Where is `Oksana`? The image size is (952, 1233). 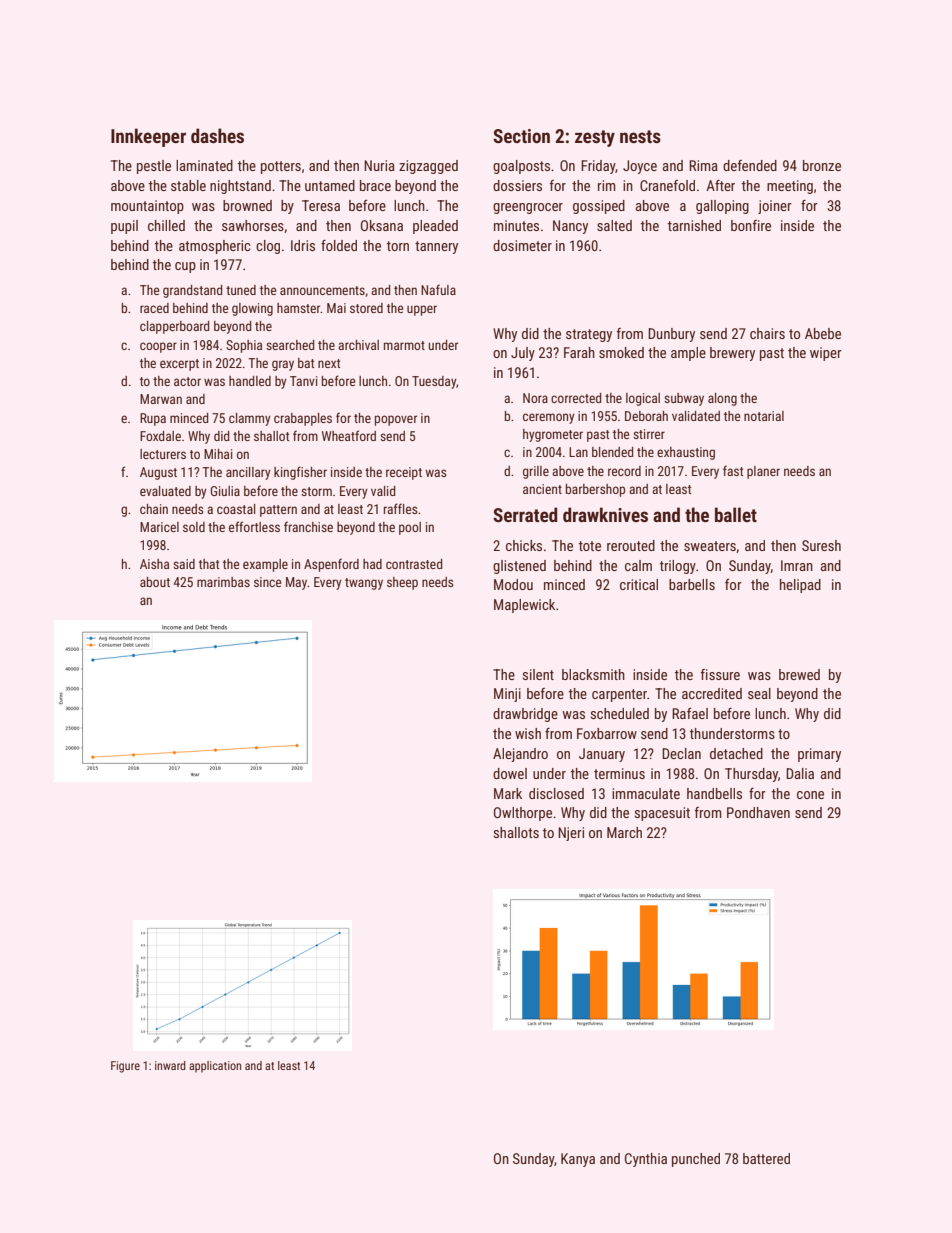 Oksana is located at coordinates (382, 225).
